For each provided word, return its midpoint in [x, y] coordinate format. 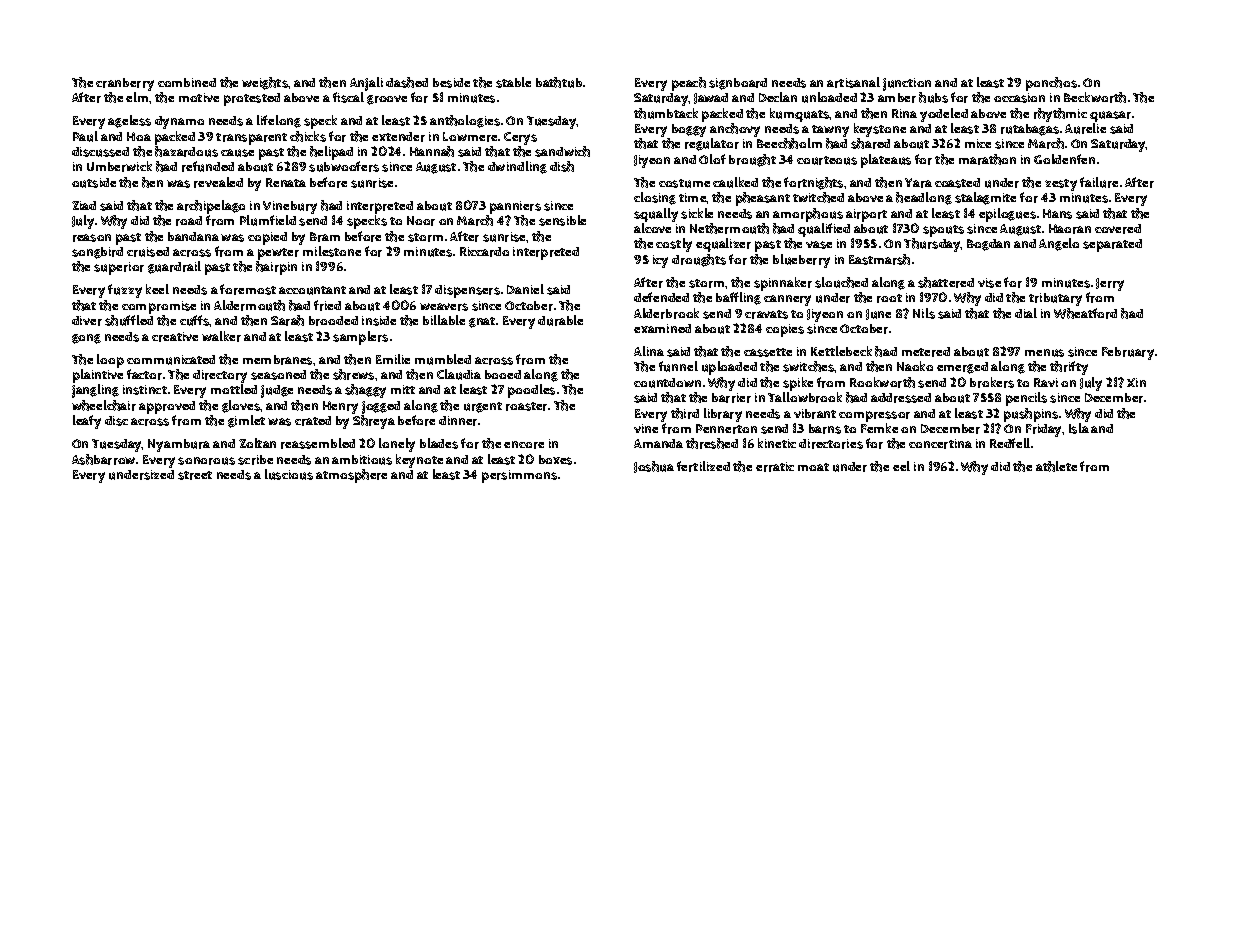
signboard [738, 84]
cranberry [125, 84]
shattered [946, 282]
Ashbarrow [103, 459]
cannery [787, 300]
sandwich [562, 151]
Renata [286, 182]
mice [978, 143]
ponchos [1051, 84]
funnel [678, 366]
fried [327, 305]
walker [221, 336]
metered [926, 352]
